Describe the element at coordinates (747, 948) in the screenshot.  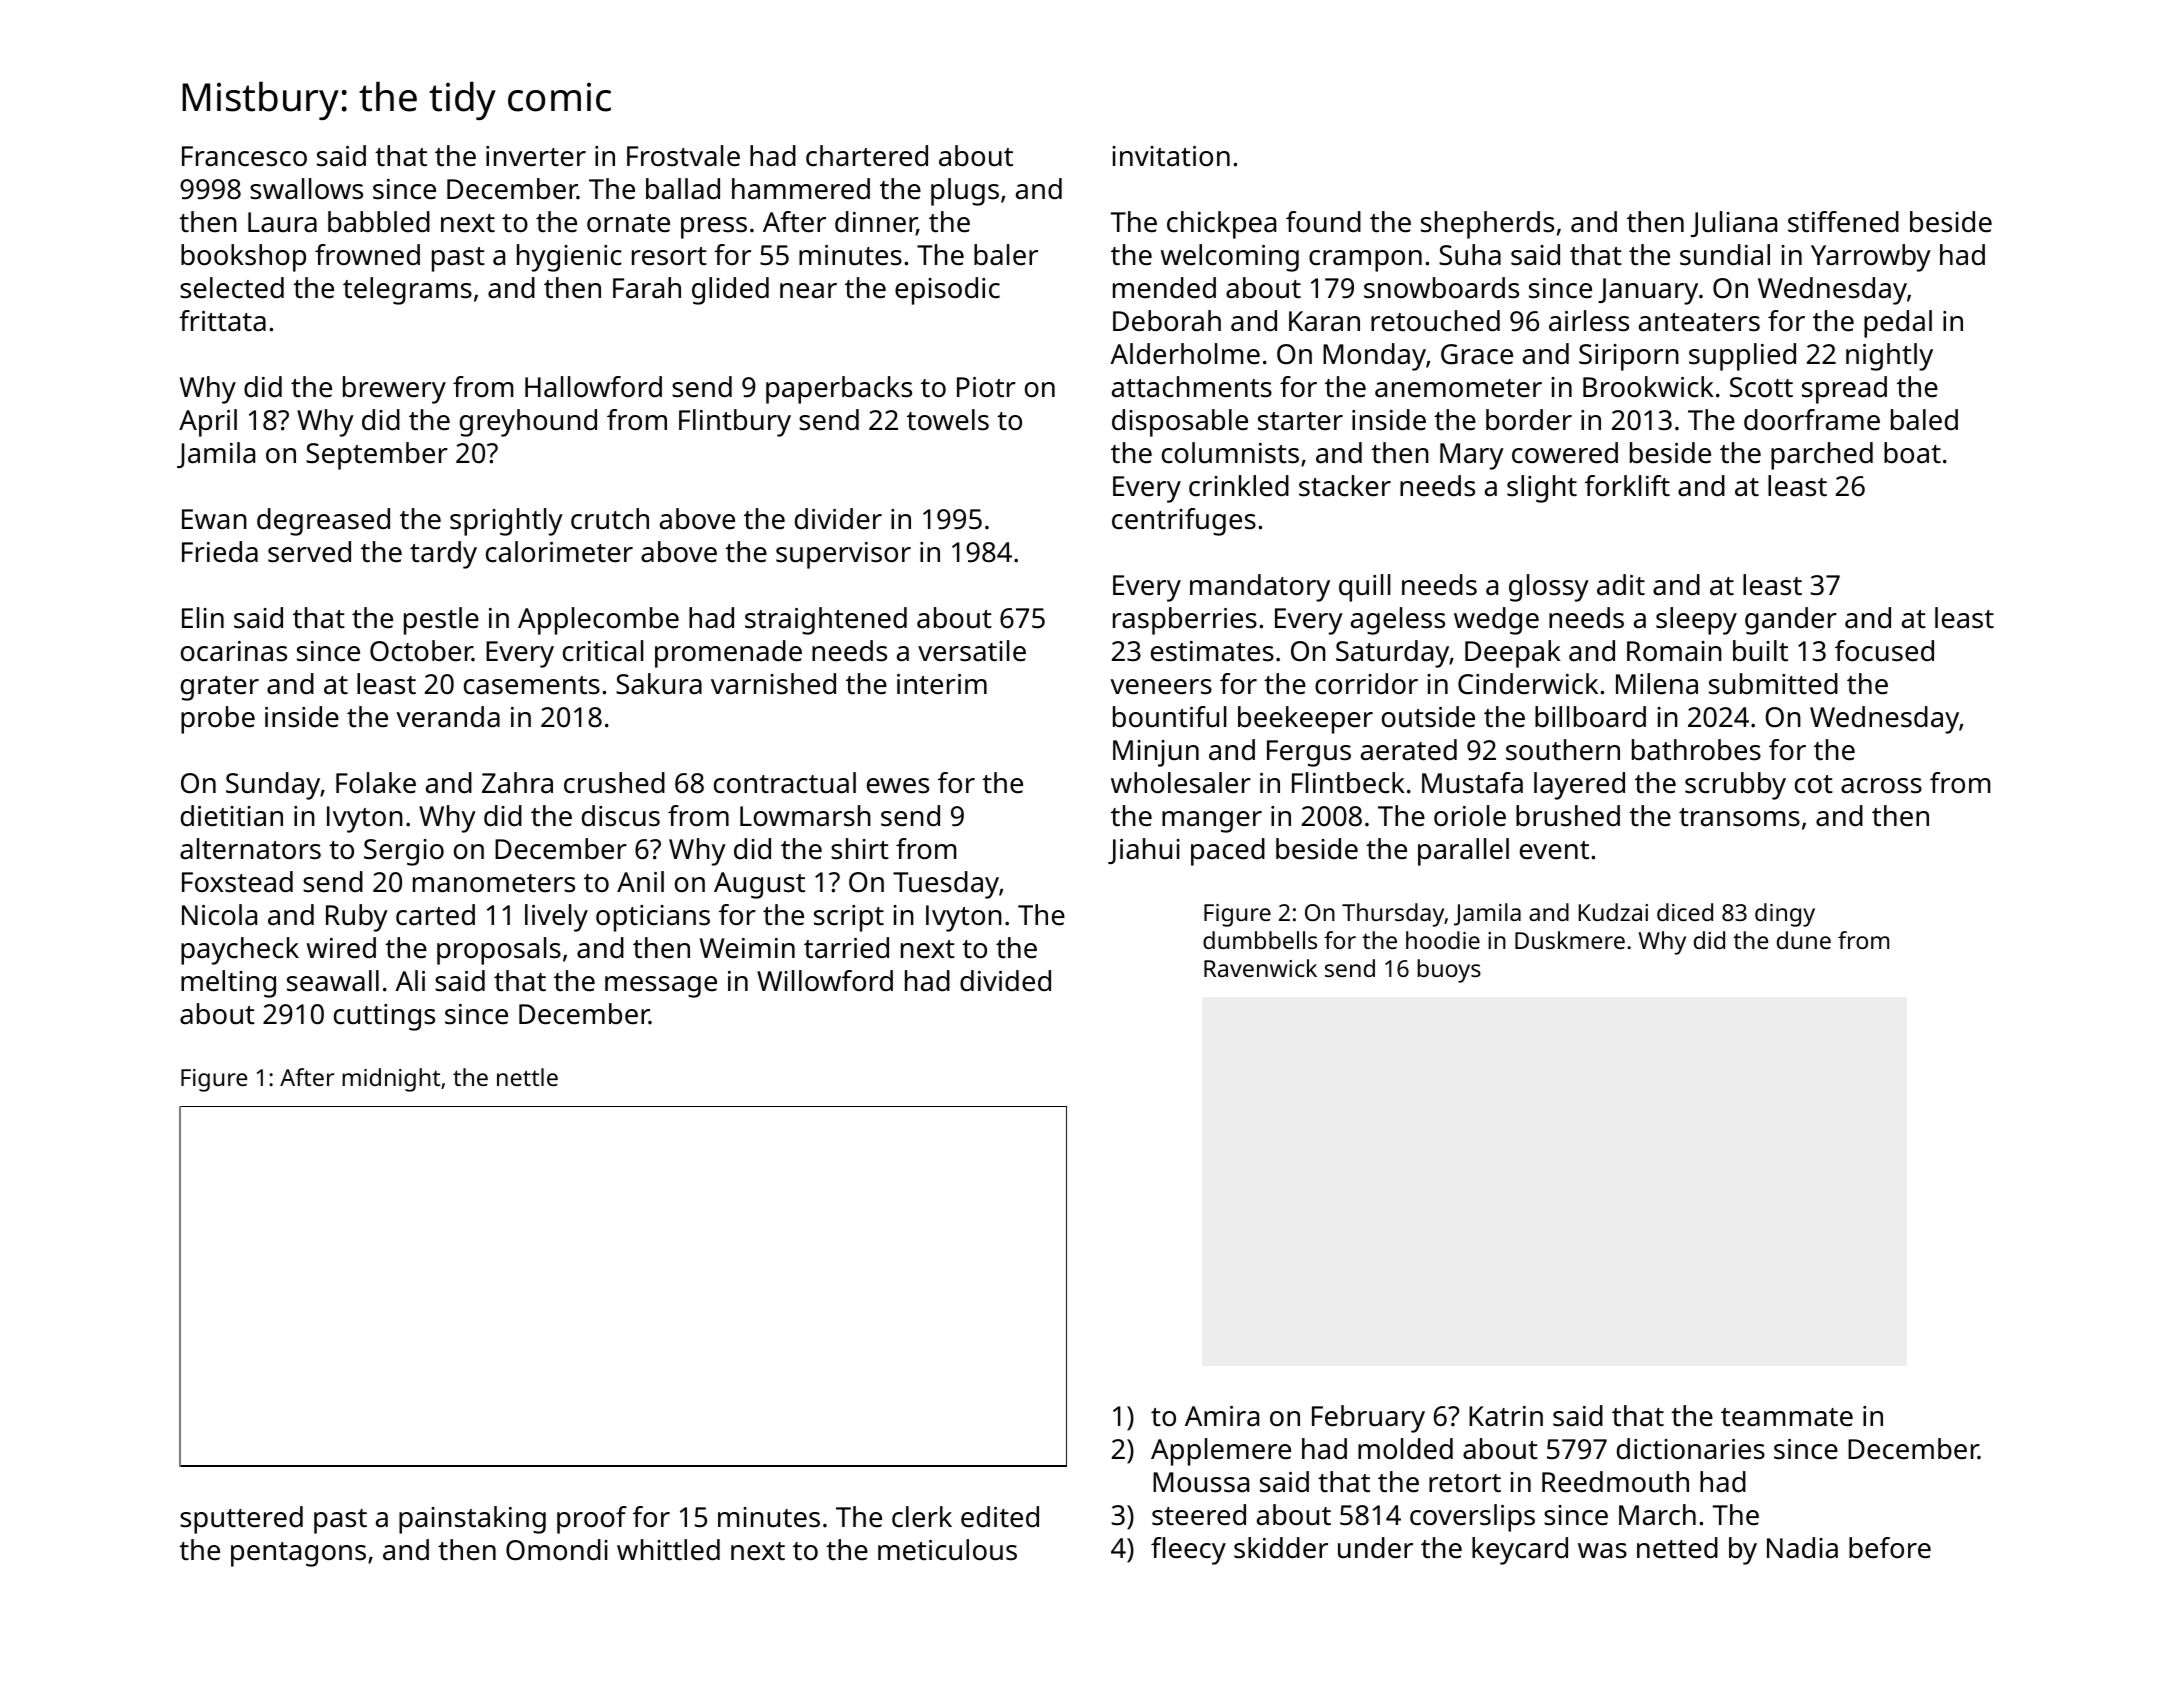
I see `Weimin` at that location.
